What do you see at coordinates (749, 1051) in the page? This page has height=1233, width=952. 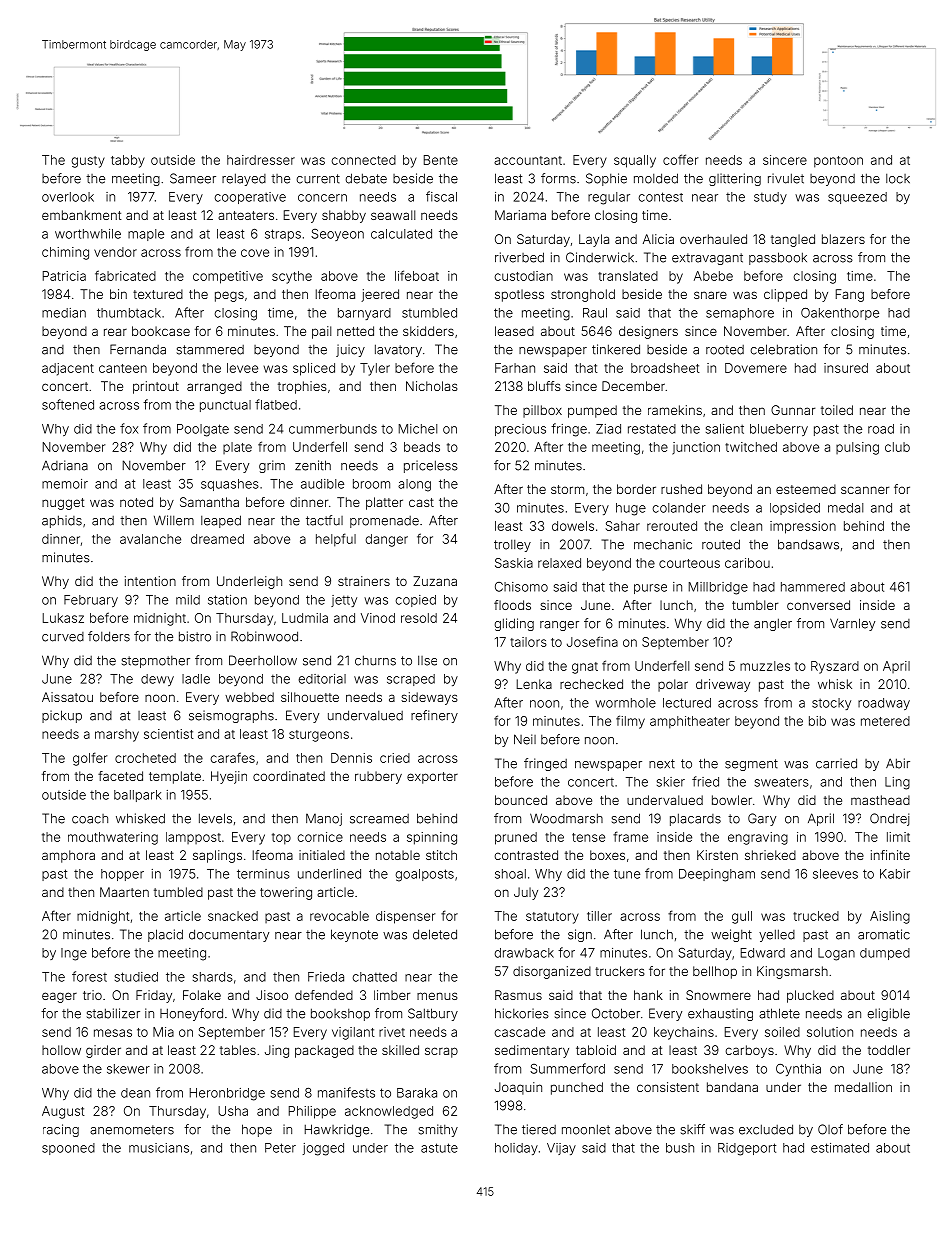 I see `carboys` at bounding box center [749, 1051].
